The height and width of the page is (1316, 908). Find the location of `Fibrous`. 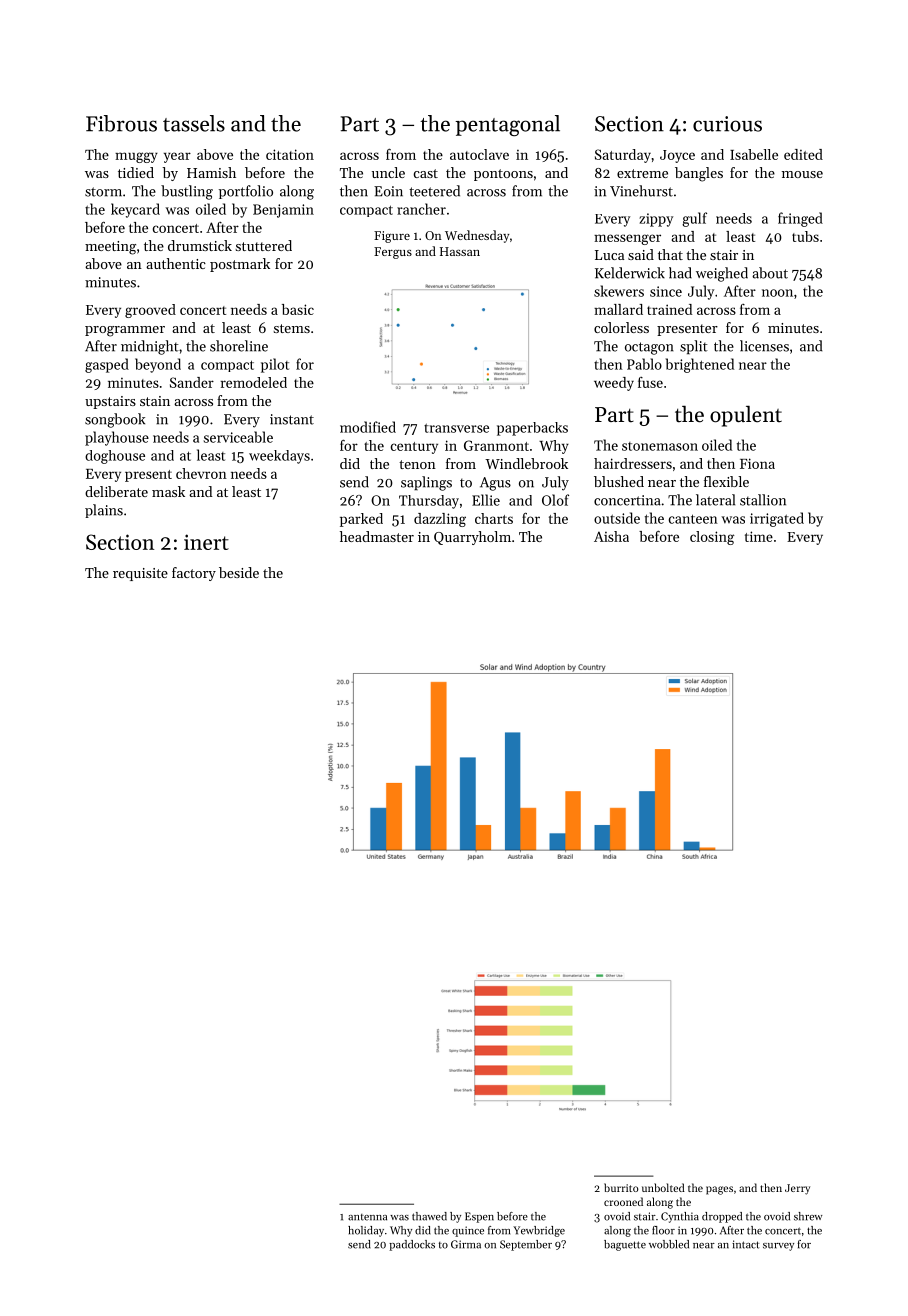

Fibrous is located at coordinates (121, 123).
